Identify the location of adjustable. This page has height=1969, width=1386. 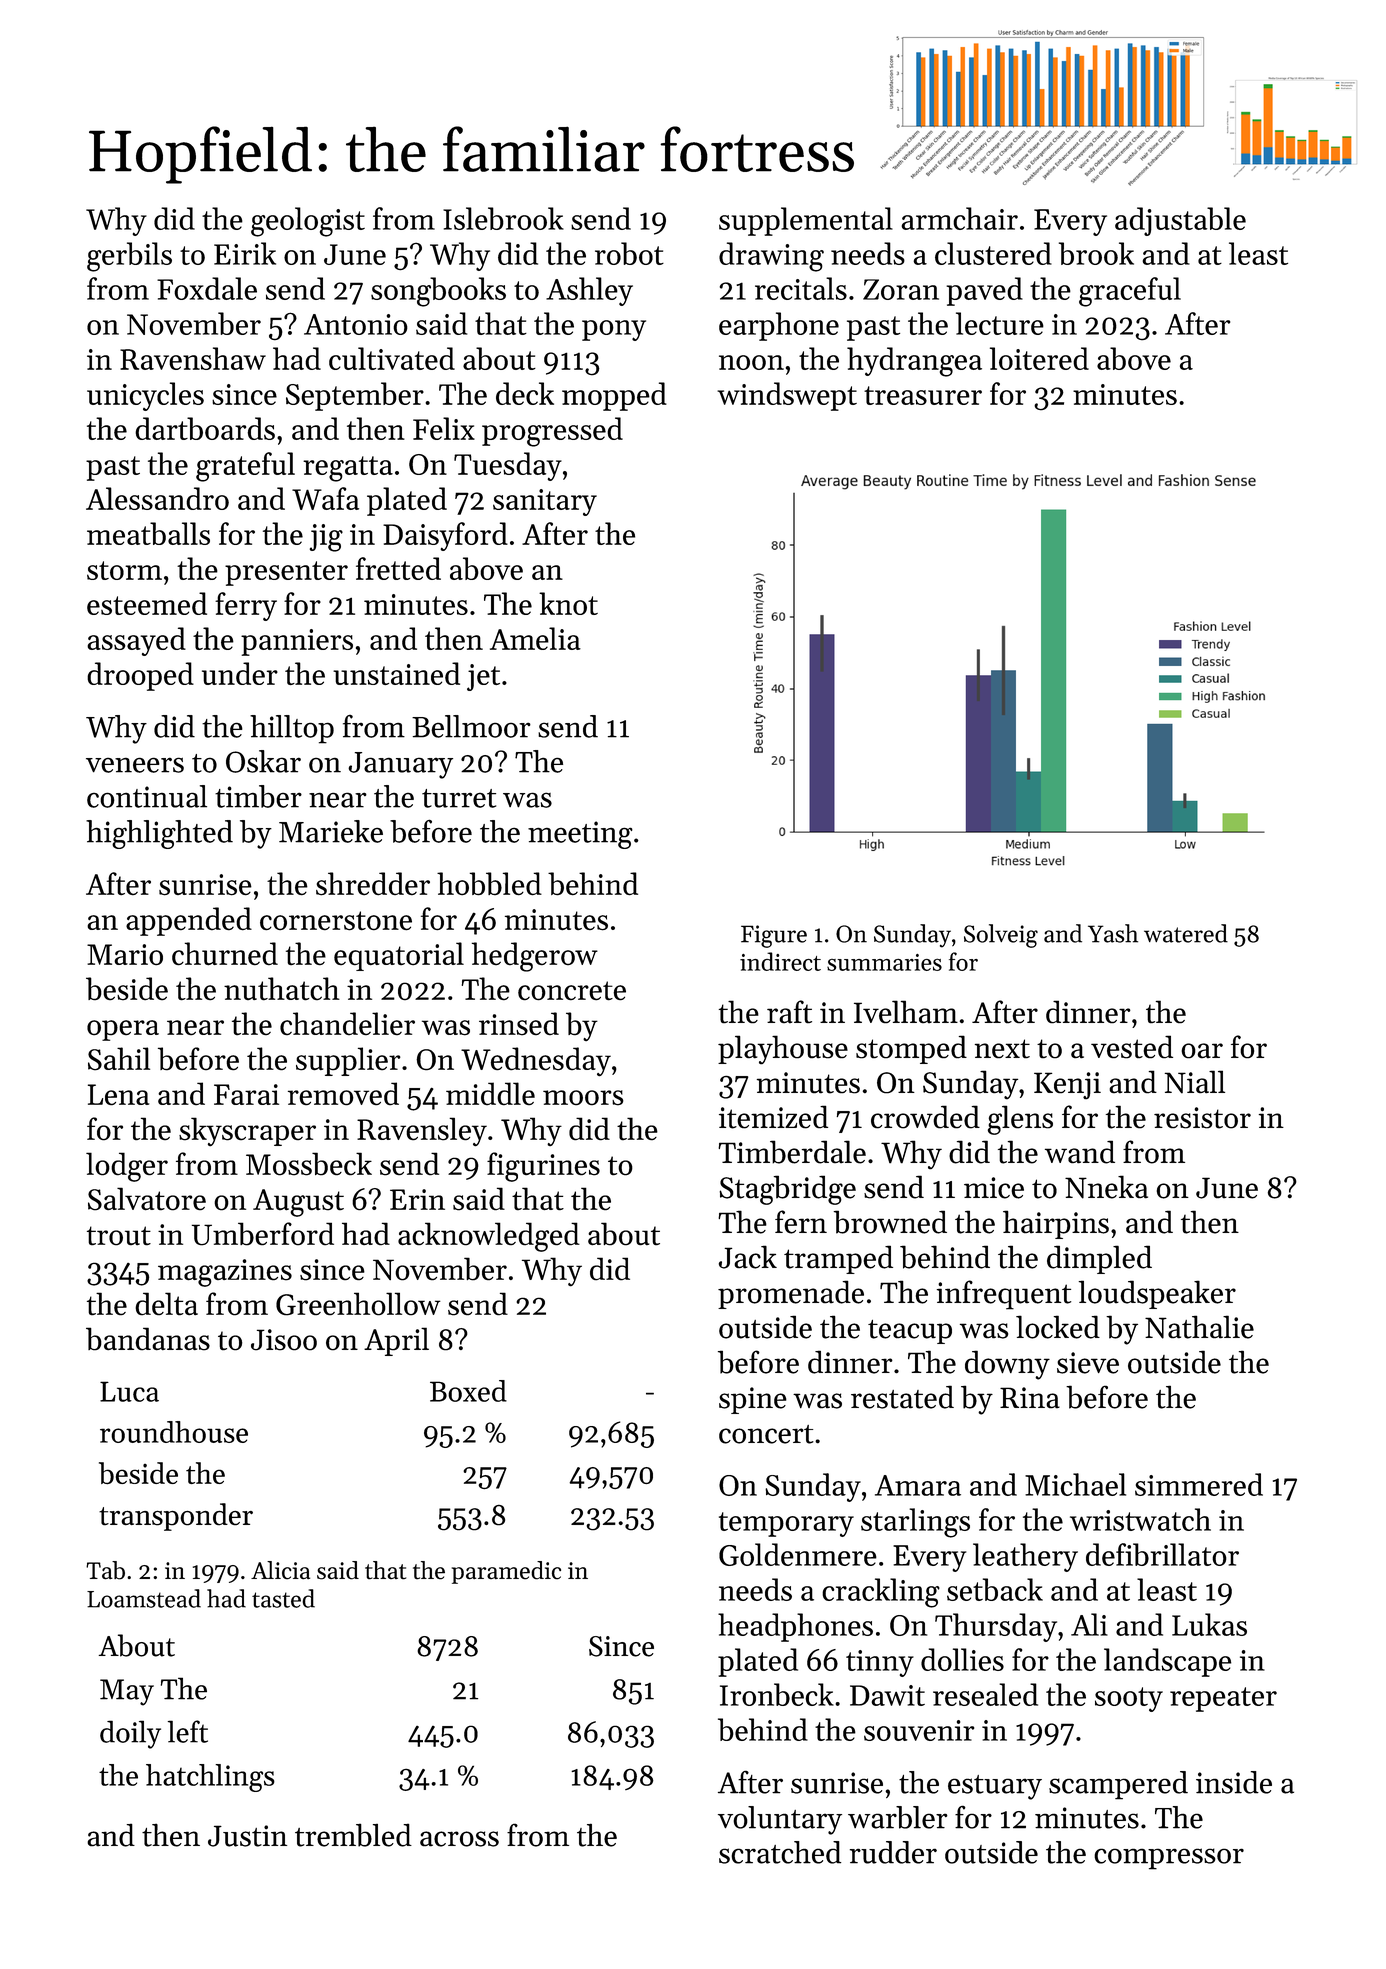
(1180, 221).
